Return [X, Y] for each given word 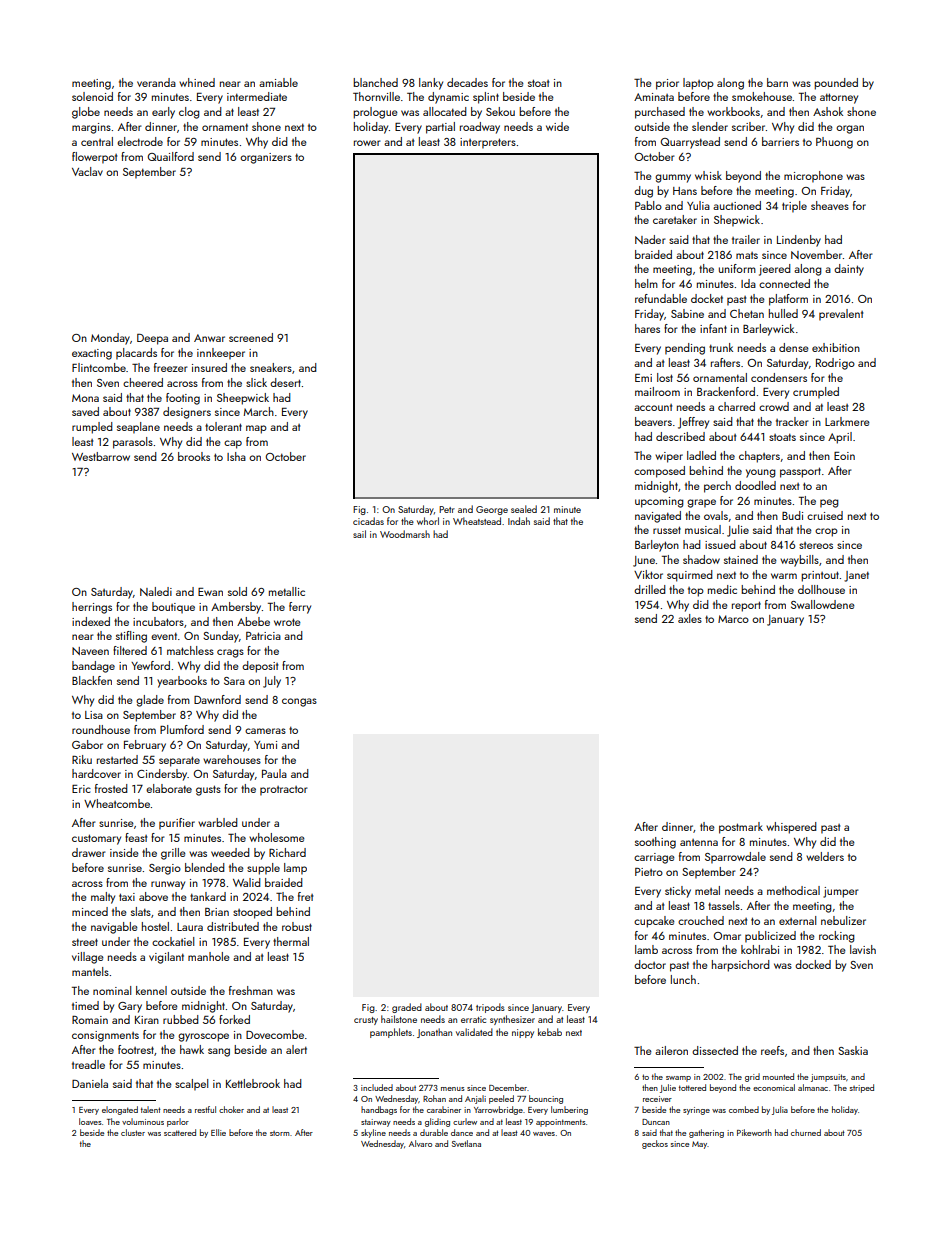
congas [299, 702]
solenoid [92, 96]
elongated [120, 1110]
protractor [284, 791]
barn [777, 82]
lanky [431, 84]
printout [820, 576]
